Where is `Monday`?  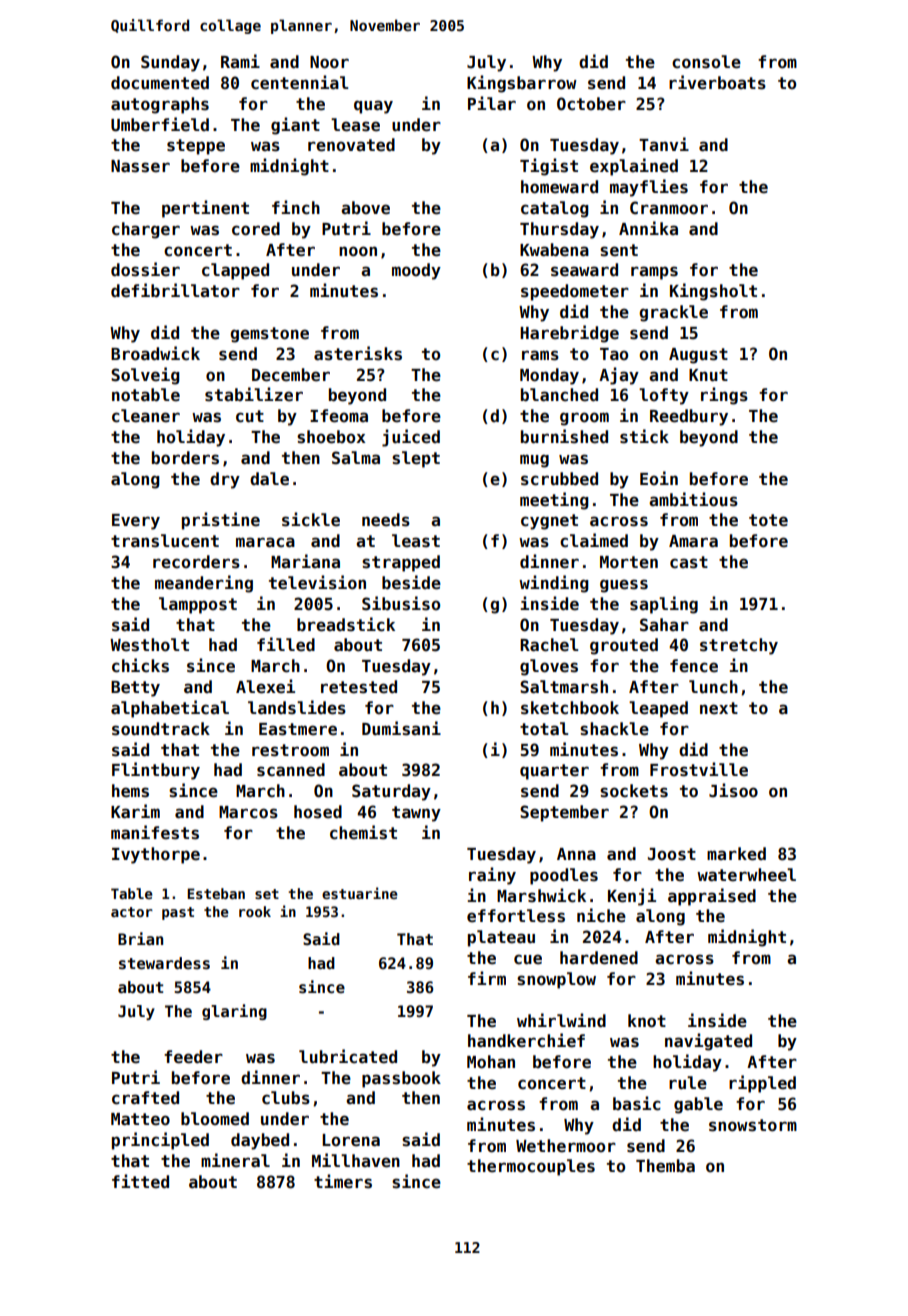 Monday is located at coordinates (549, 376).
